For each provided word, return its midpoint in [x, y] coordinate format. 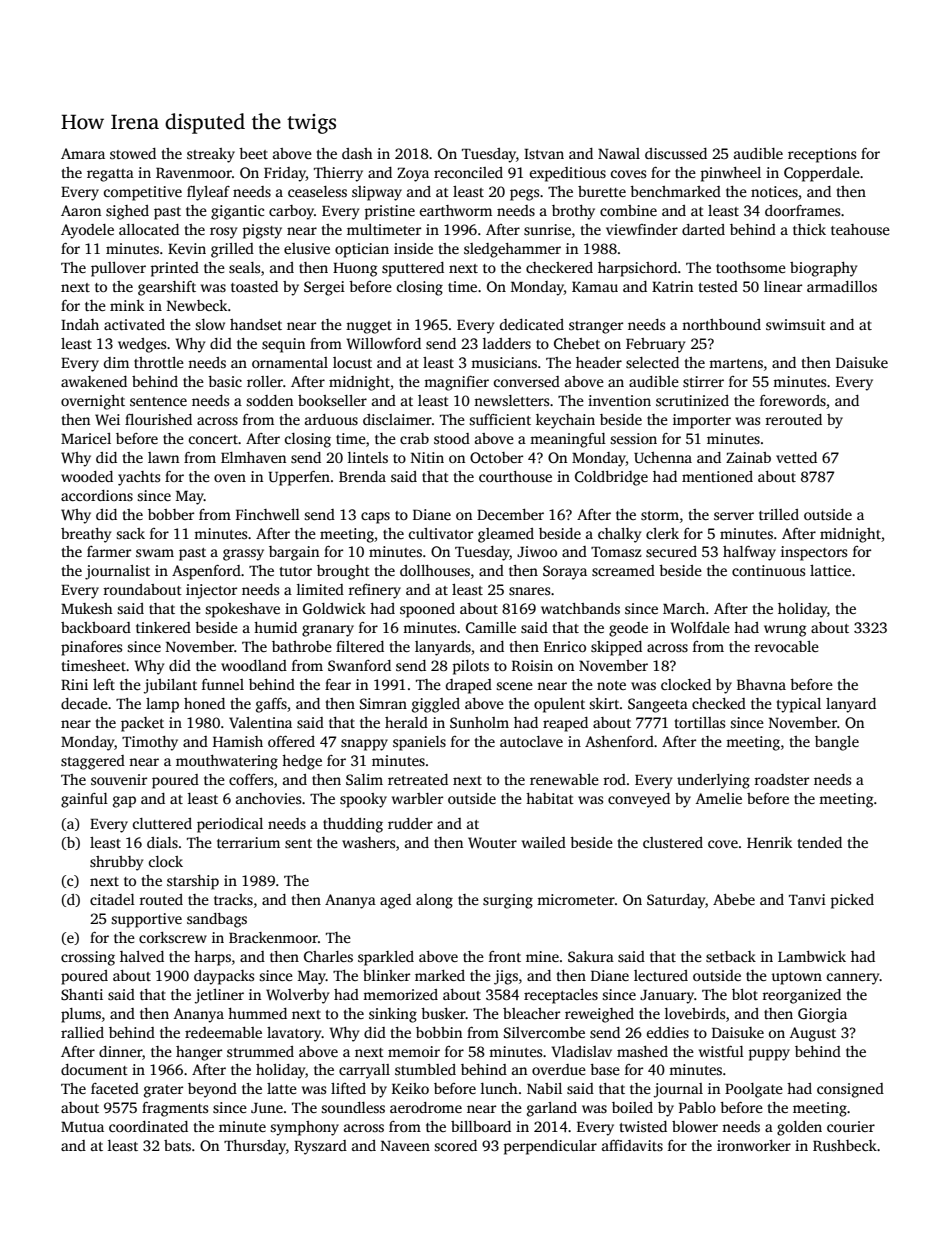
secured [671, 551]
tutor [296, 571]
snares [529, 591]
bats [177, 1145]
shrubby [116, 863]
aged [395, 901]
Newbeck [197, 305]
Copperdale [822, 174]
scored [455, 1145]
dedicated [532, 324]
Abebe [734, 899]
